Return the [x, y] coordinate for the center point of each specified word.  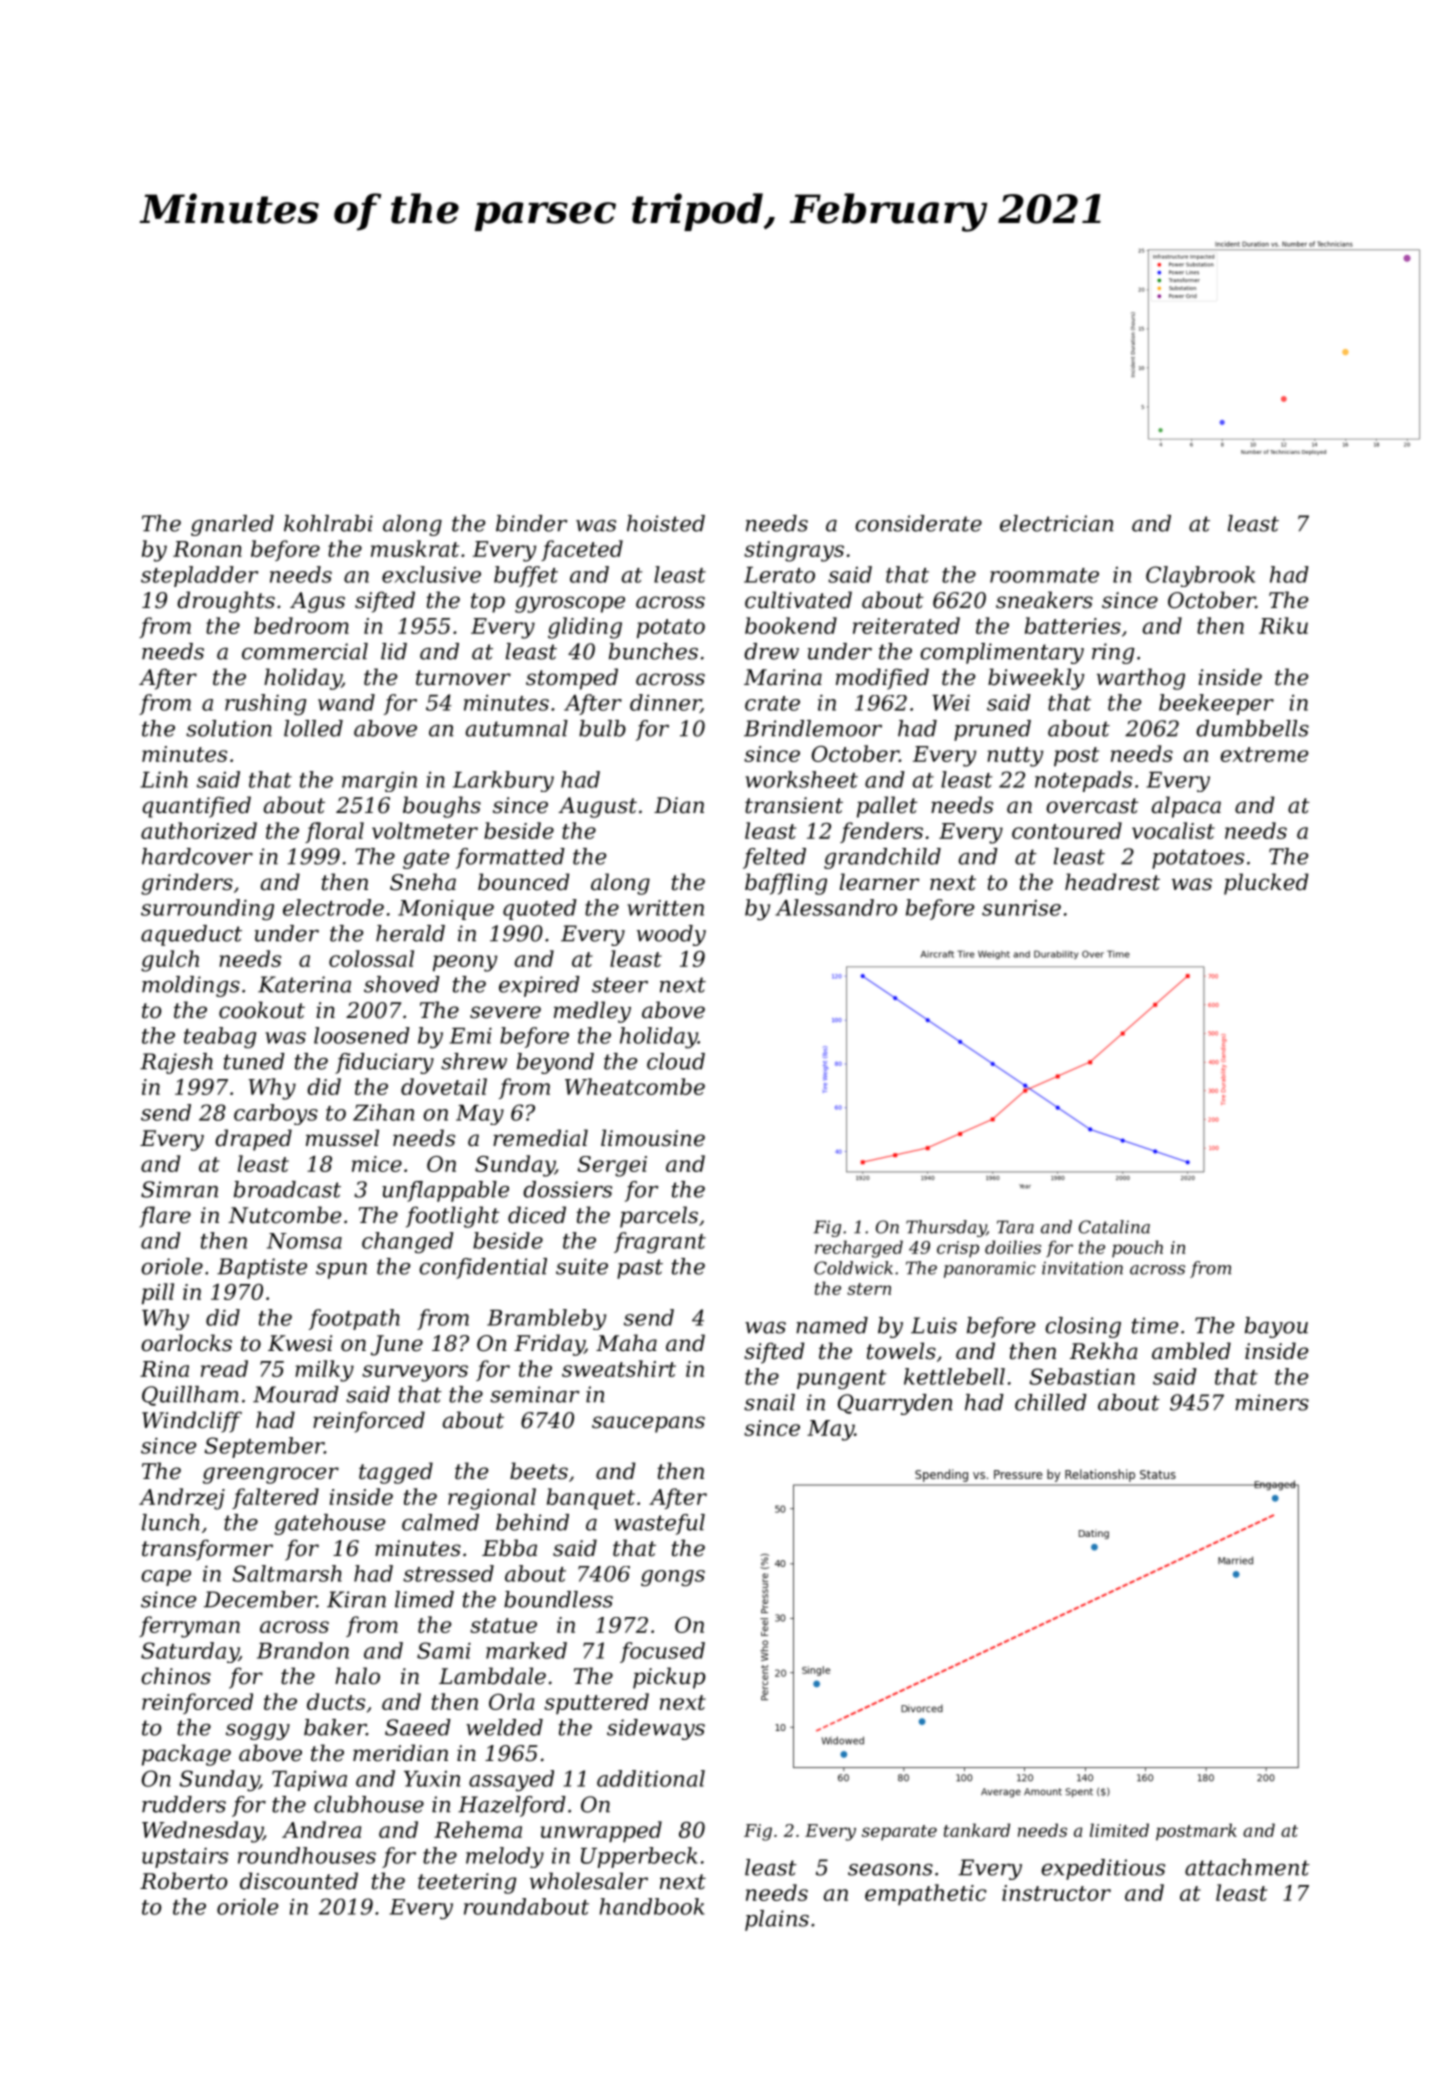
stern [869, 1289]
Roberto [183, 1881]
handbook [652, 1906]
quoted [540, 909]
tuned [254, 1061]
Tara [1015, 1227]
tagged [396, 1473]
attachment [1247, 1867]
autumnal [517, 728]
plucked [1266, 884]
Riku [1283, 625]
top [488, 603]
